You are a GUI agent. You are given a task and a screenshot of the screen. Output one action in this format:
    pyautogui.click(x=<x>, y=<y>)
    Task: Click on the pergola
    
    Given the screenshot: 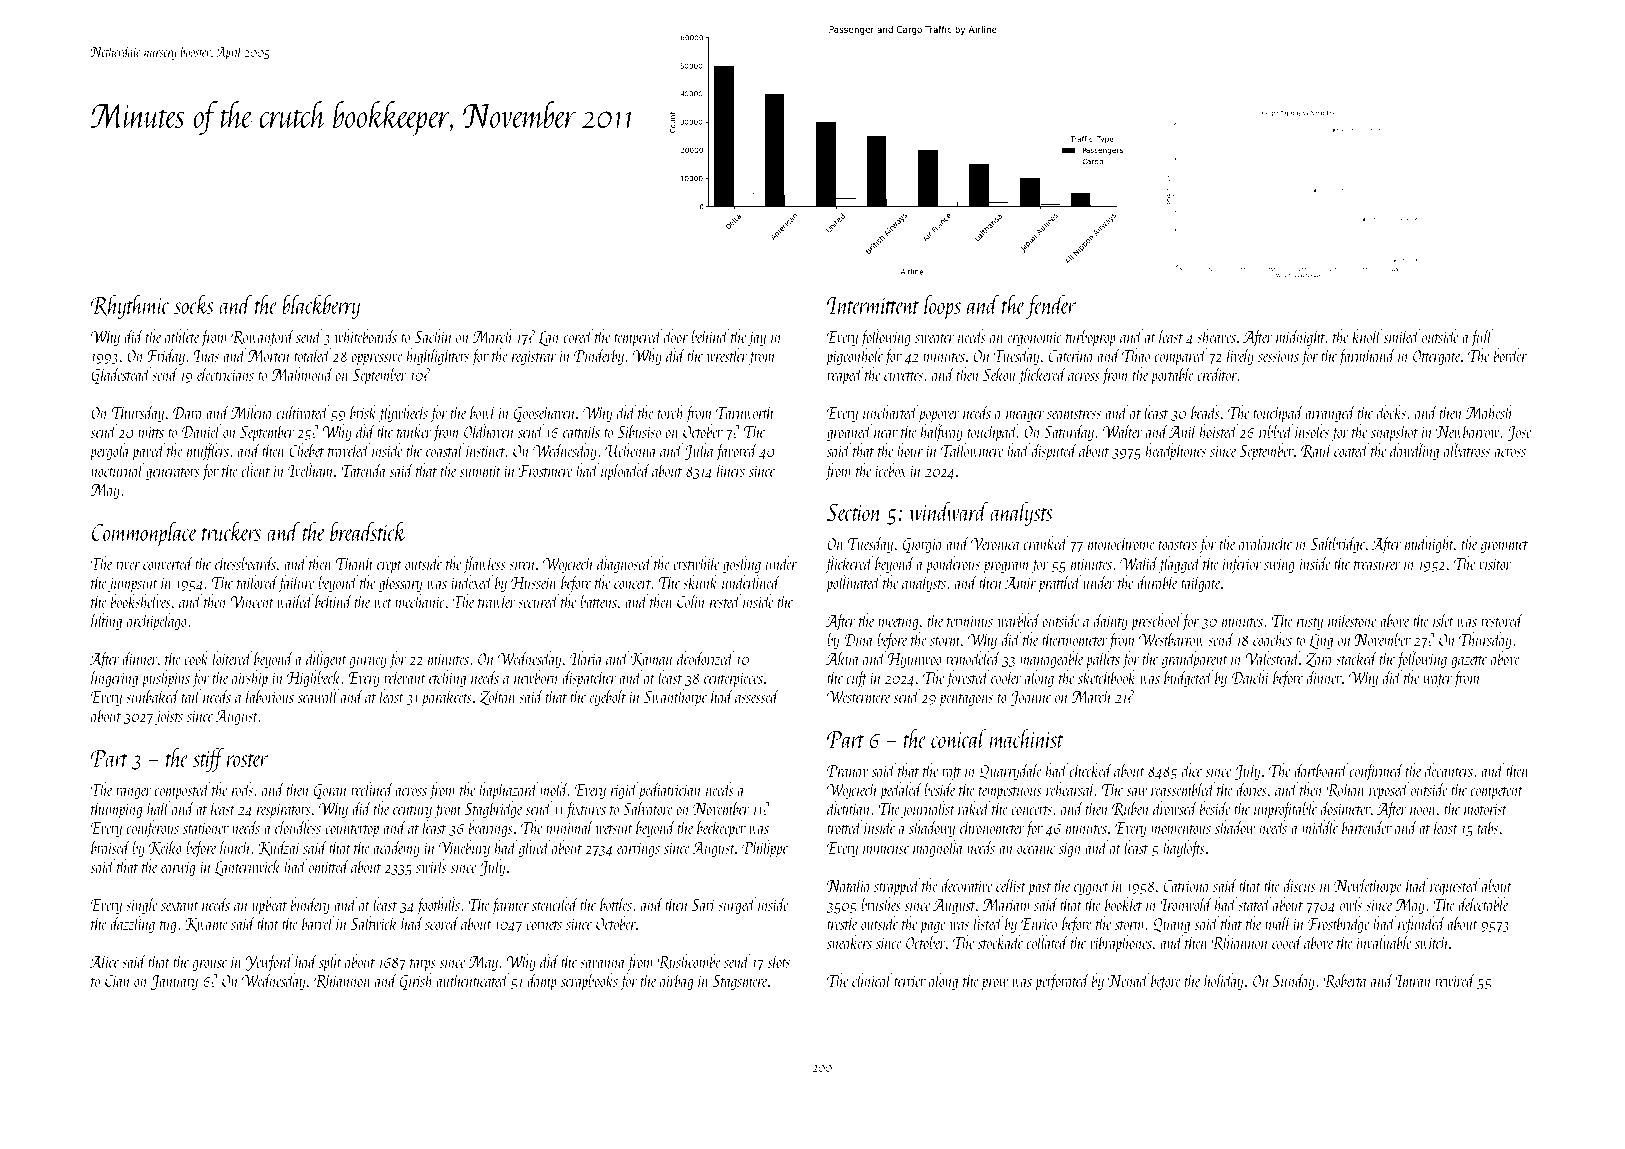 What is the action you would take?
    pyautogui.click(x=110, y=452)
